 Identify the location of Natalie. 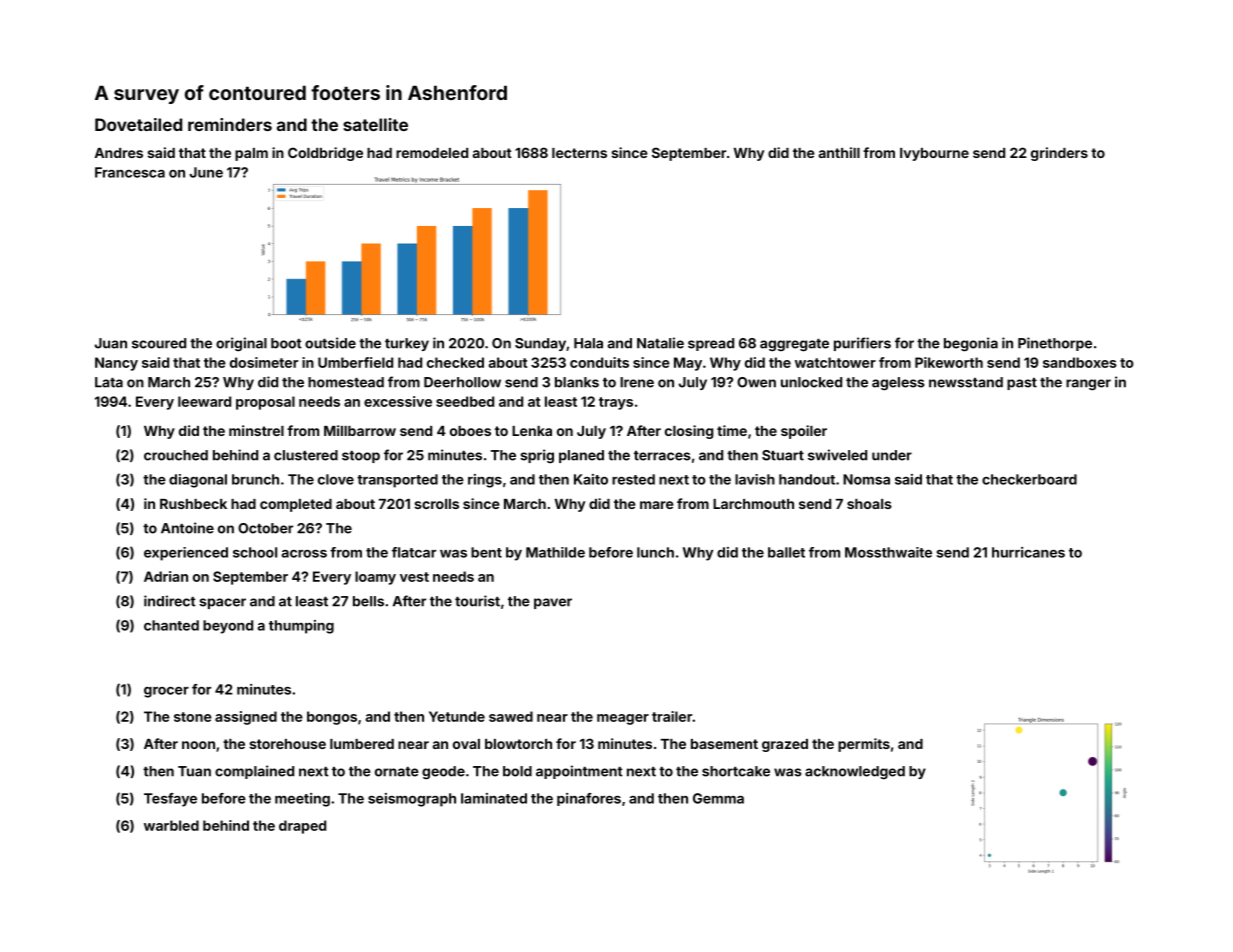
(660, 343).
